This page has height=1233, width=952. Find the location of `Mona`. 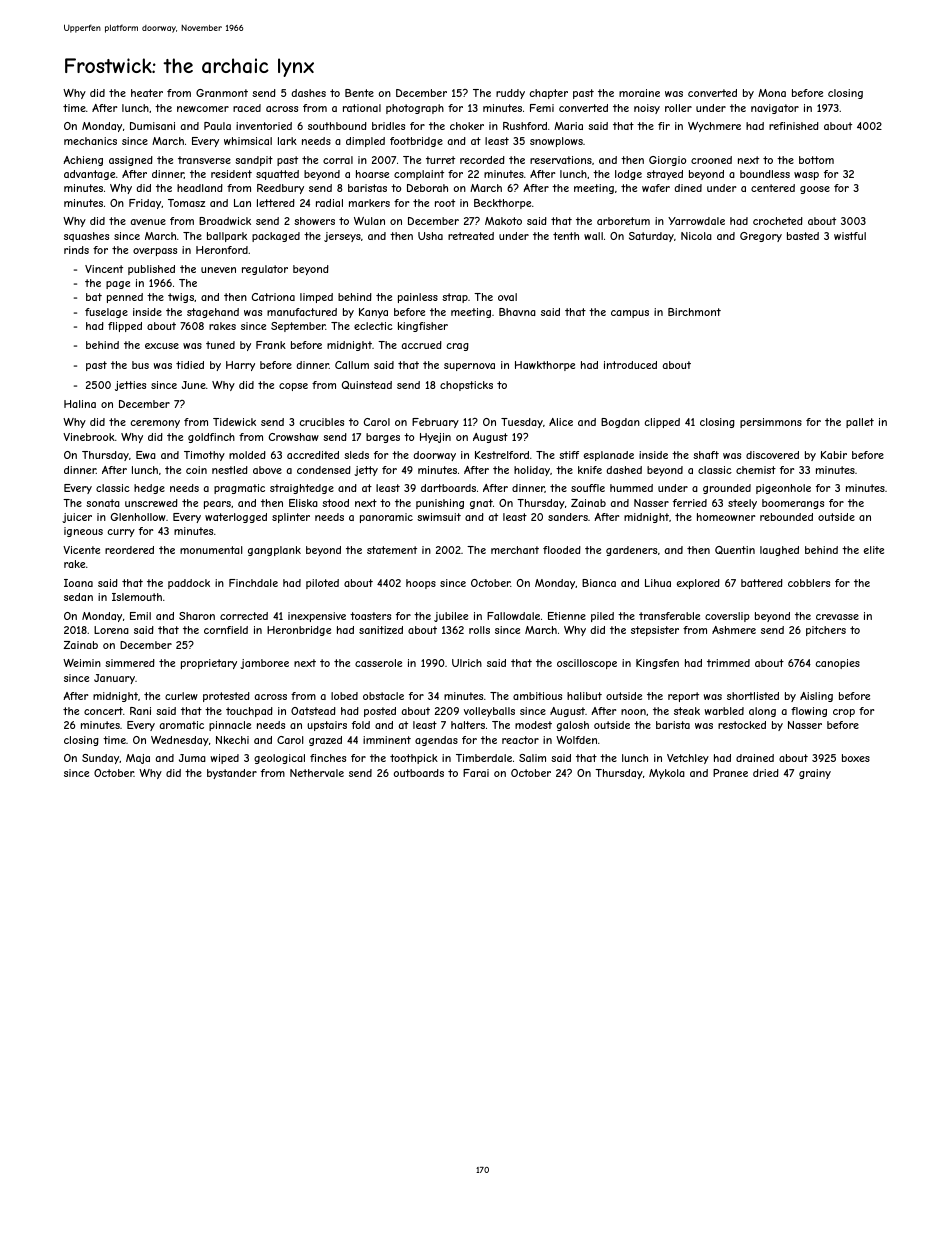

Mona is located at coordinates (772, 93).
